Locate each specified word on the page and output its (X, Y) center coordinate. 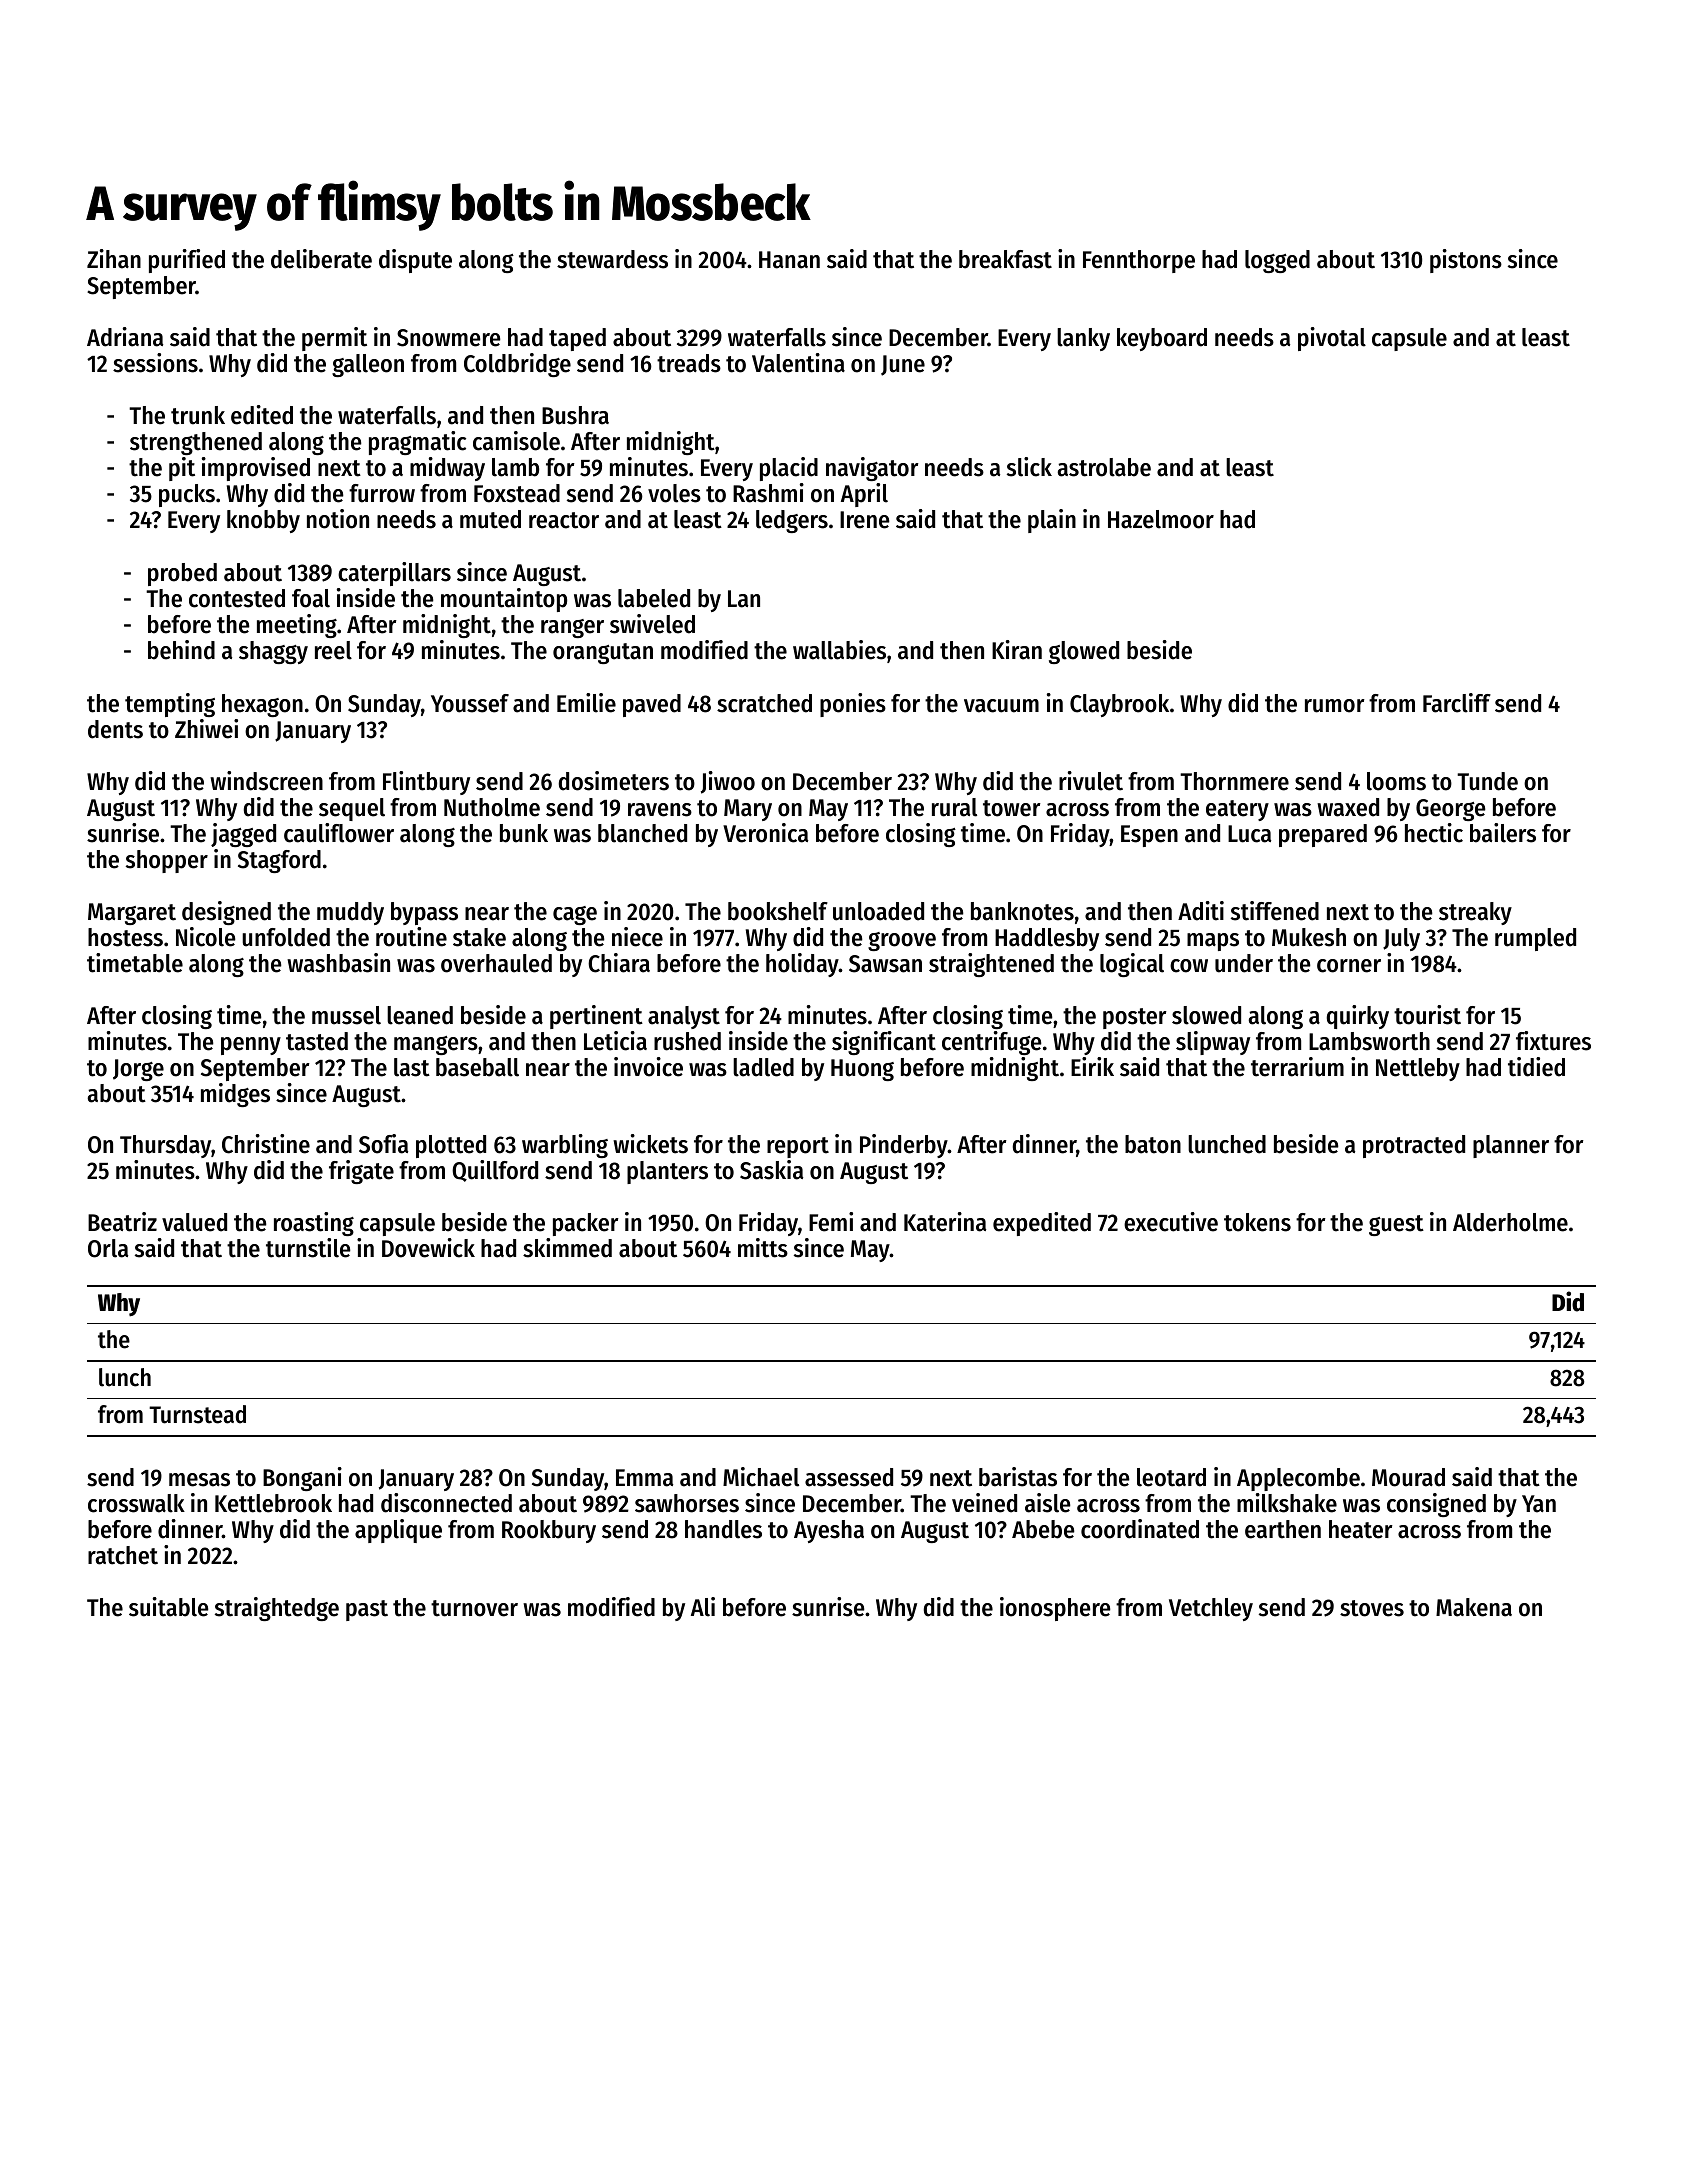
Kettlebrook (273, 1503)
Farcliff (1457, 703)
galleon (368, 365)
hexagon (262, 705)
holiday (802, 965)
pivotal (1332, 339)
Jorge (138, 1070)
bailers (1503, 833)
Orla (108, 1248)
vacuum (1001, 706)
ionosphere (1055, 1609)
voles (674, 493)
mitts (763, 1248)
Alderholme (1510, 1222)
